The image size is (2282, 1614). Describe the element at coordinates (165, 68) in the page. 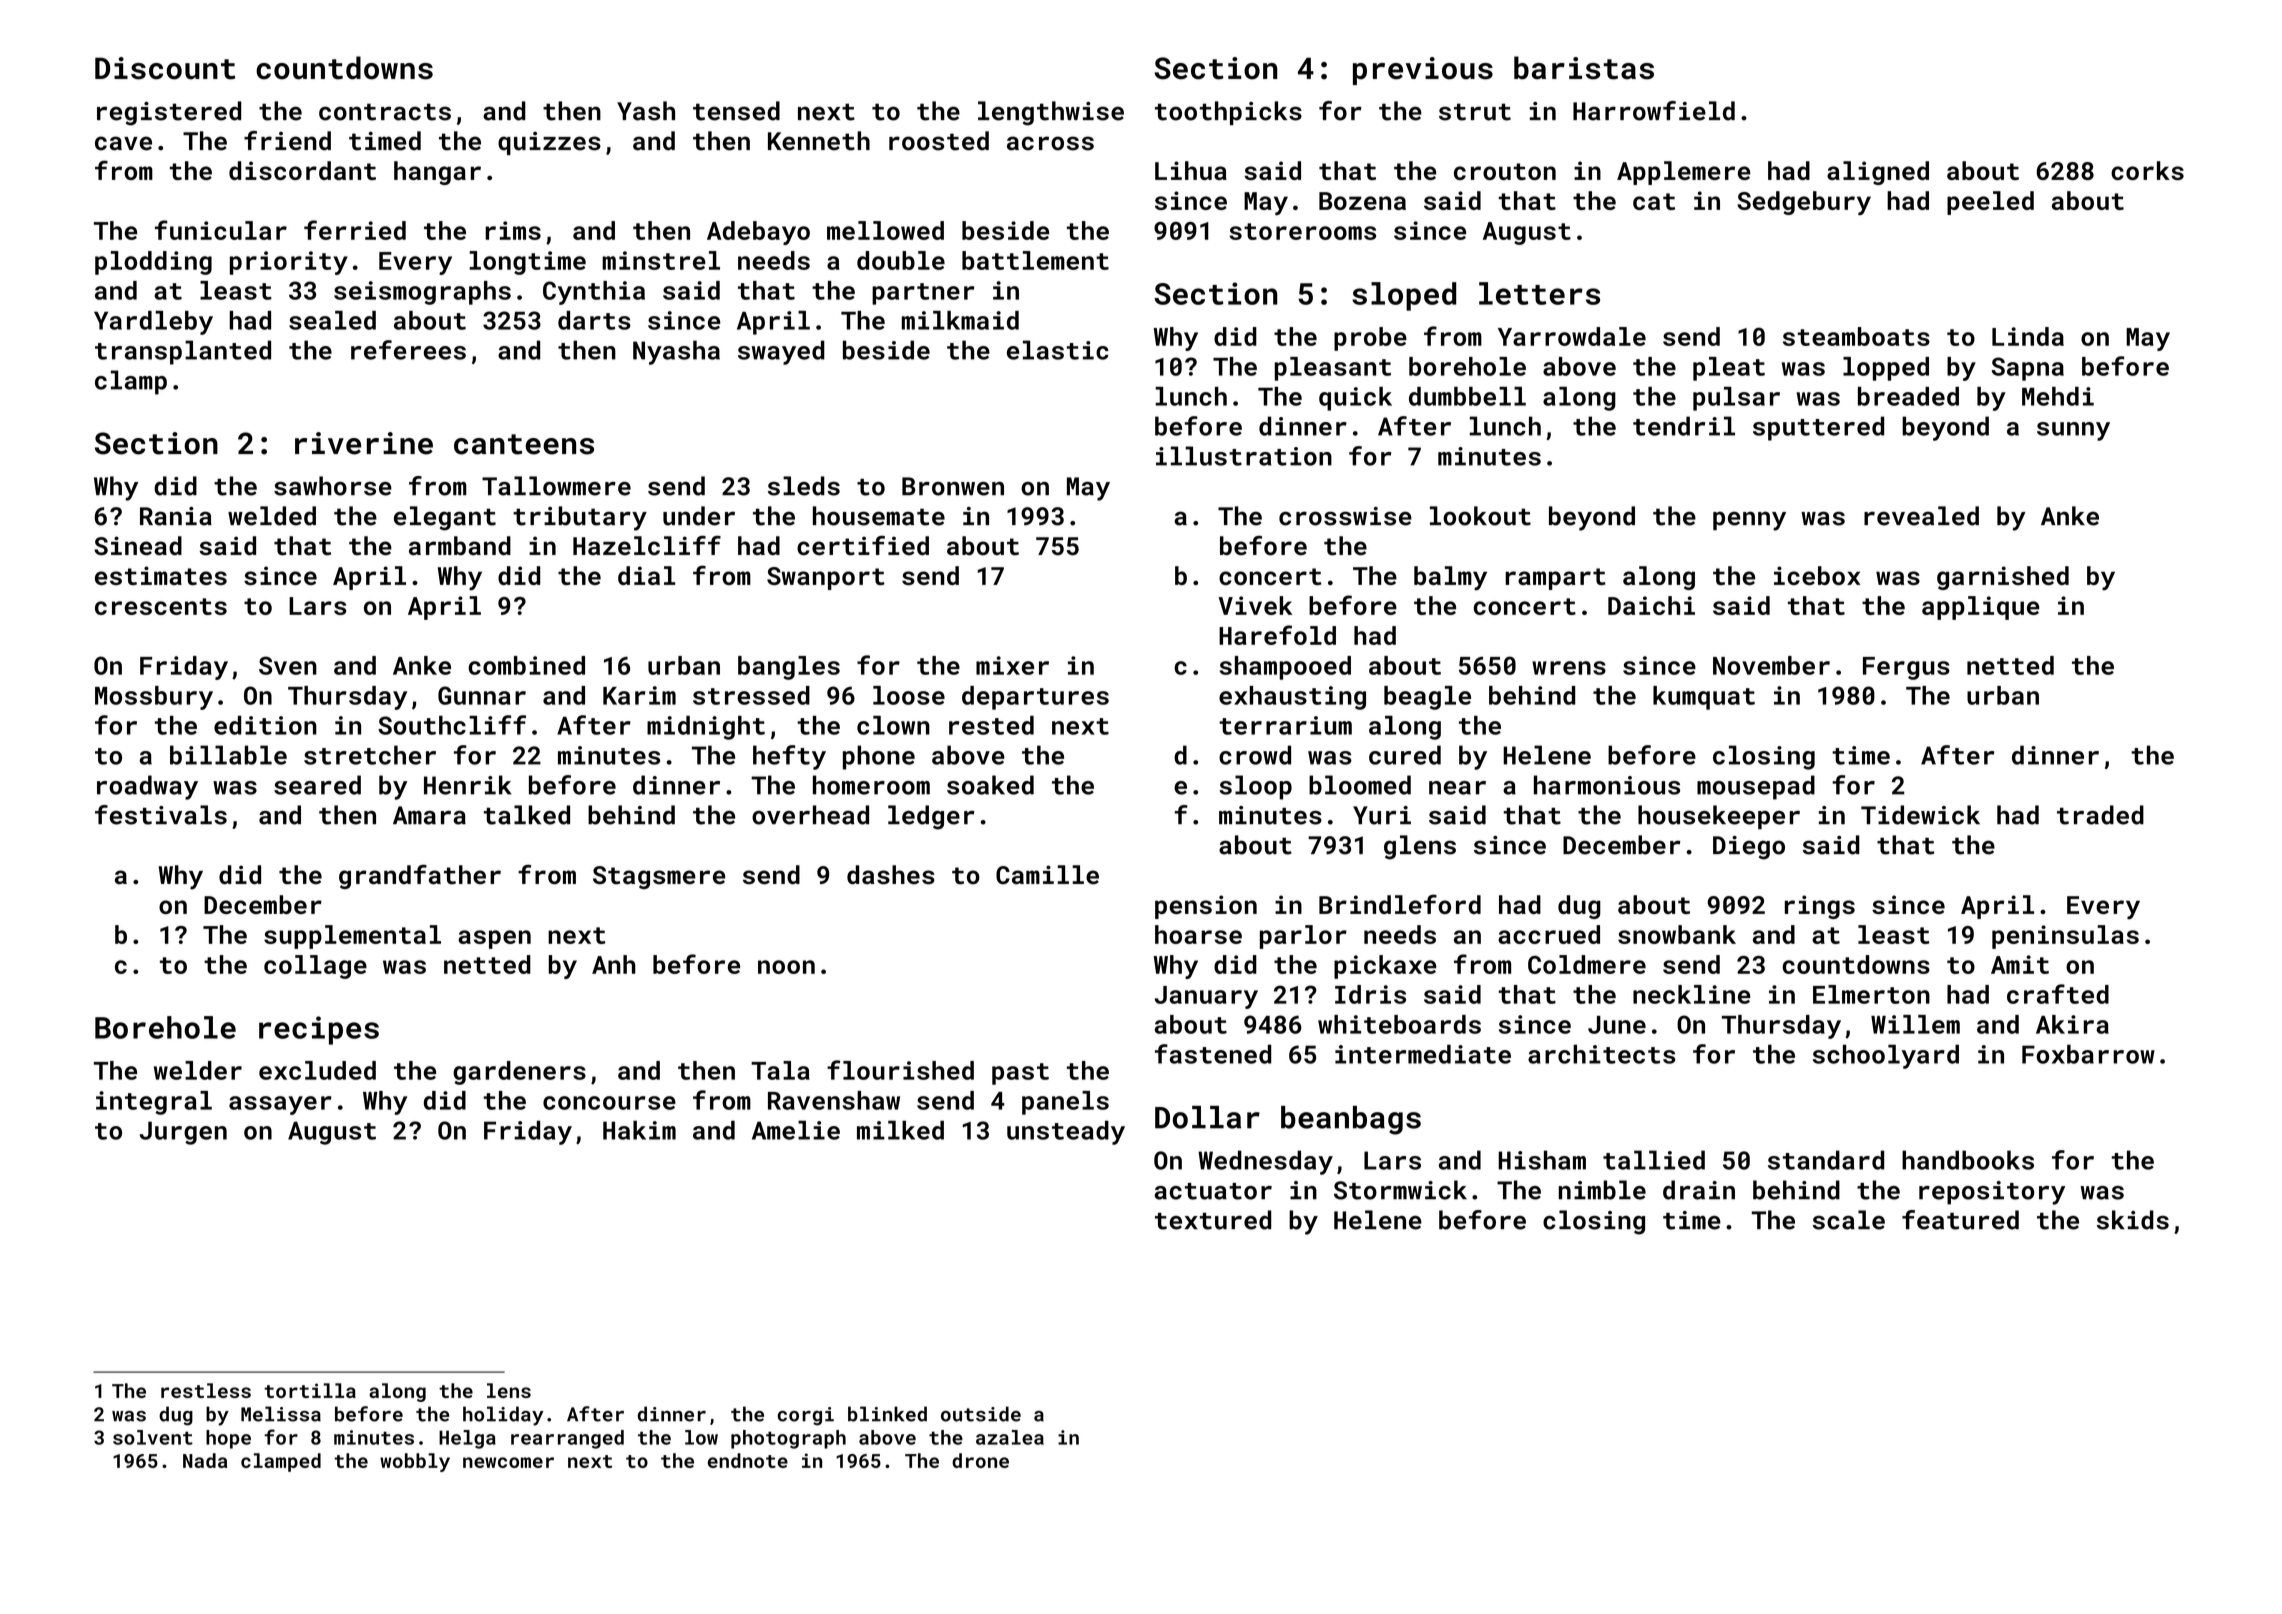

I see `Discount` at that location.
